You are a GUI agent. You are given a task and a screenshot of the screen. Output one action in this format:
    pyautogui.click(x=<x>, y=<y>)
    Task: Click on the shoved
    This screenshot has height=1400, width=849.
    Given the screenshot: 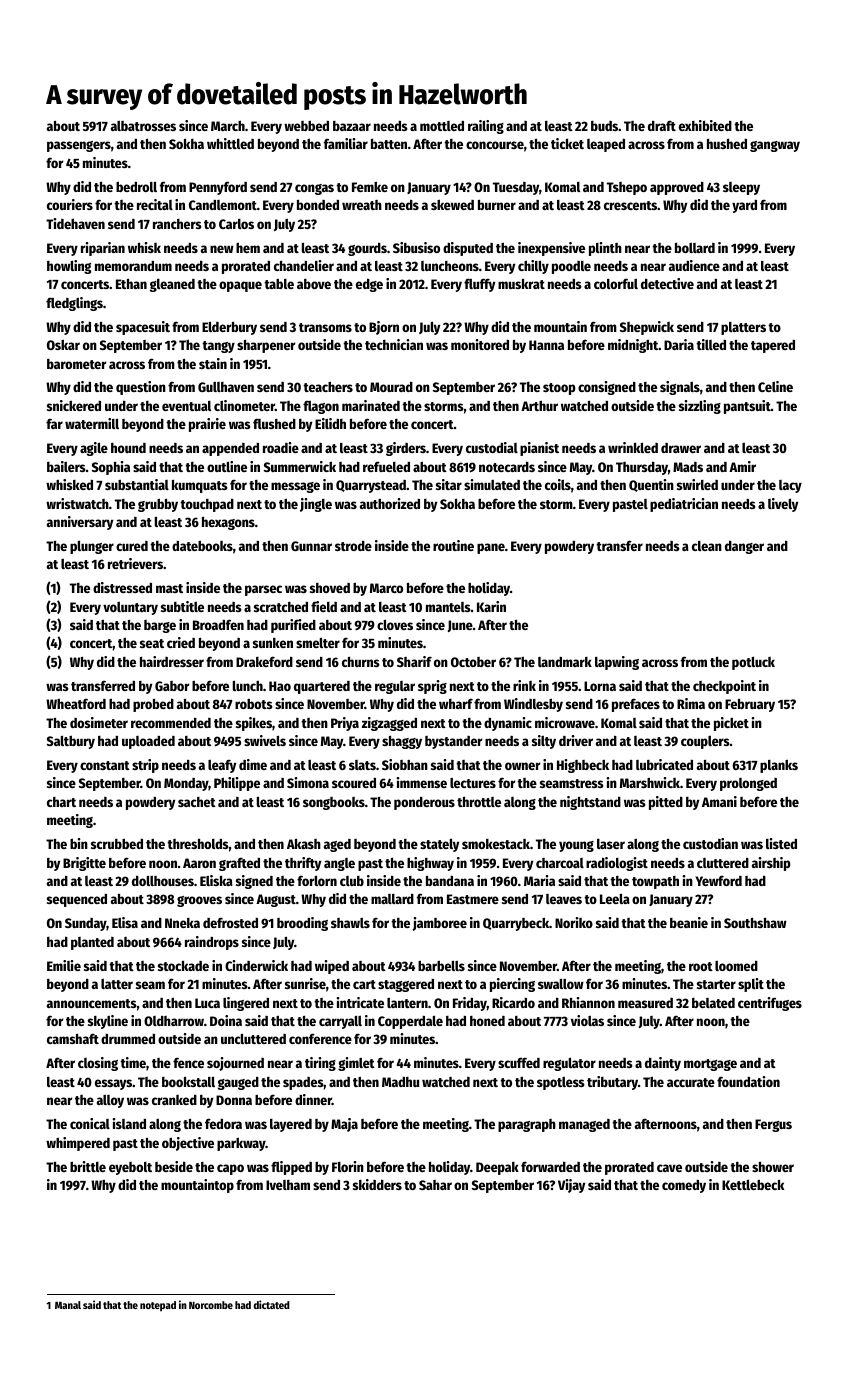 What is the action you would take?
    pyautogui.click(x=330, y=588)
